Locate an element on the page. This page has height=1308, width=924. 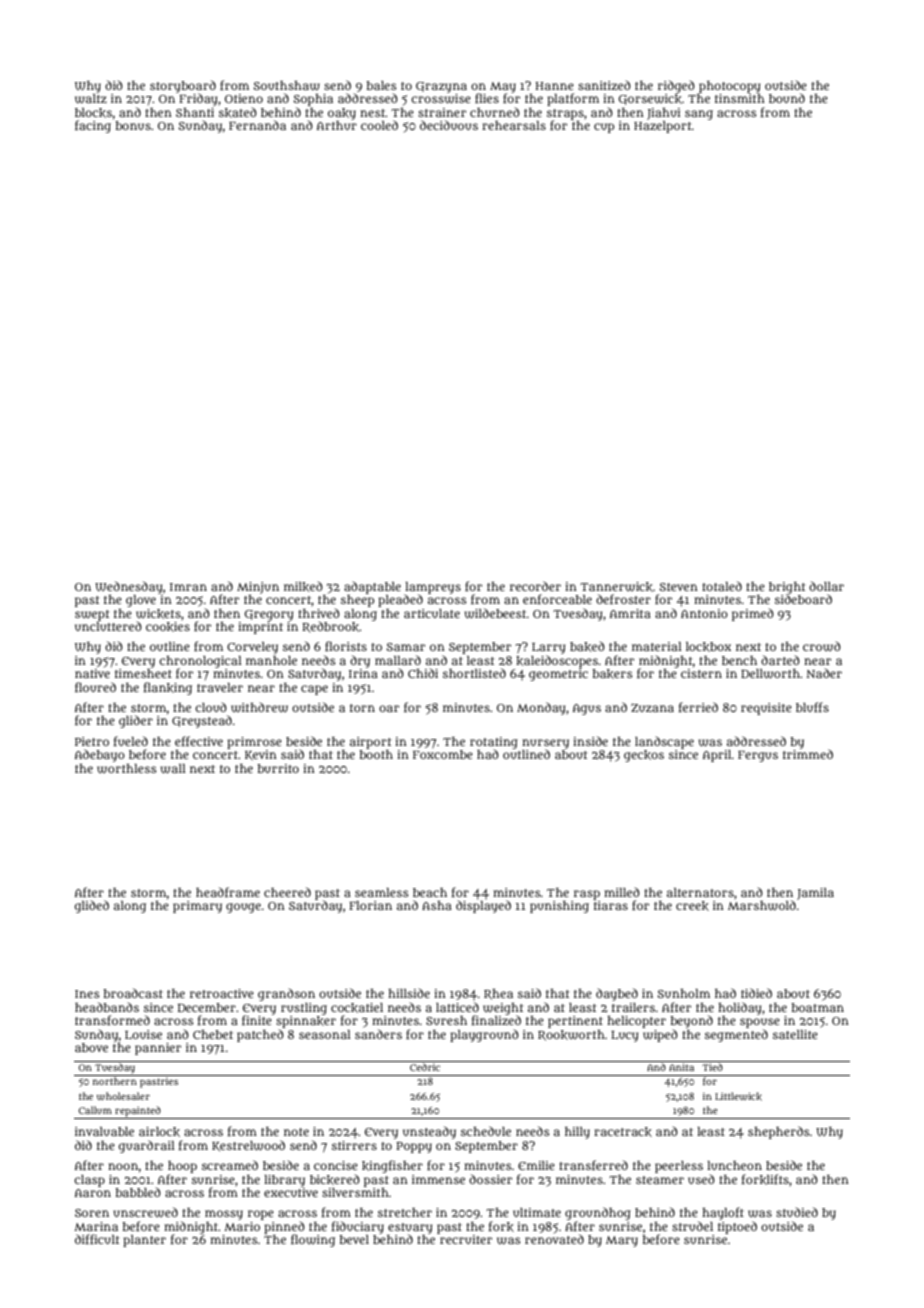
Fernanda is located at coordinates (257, 125).
